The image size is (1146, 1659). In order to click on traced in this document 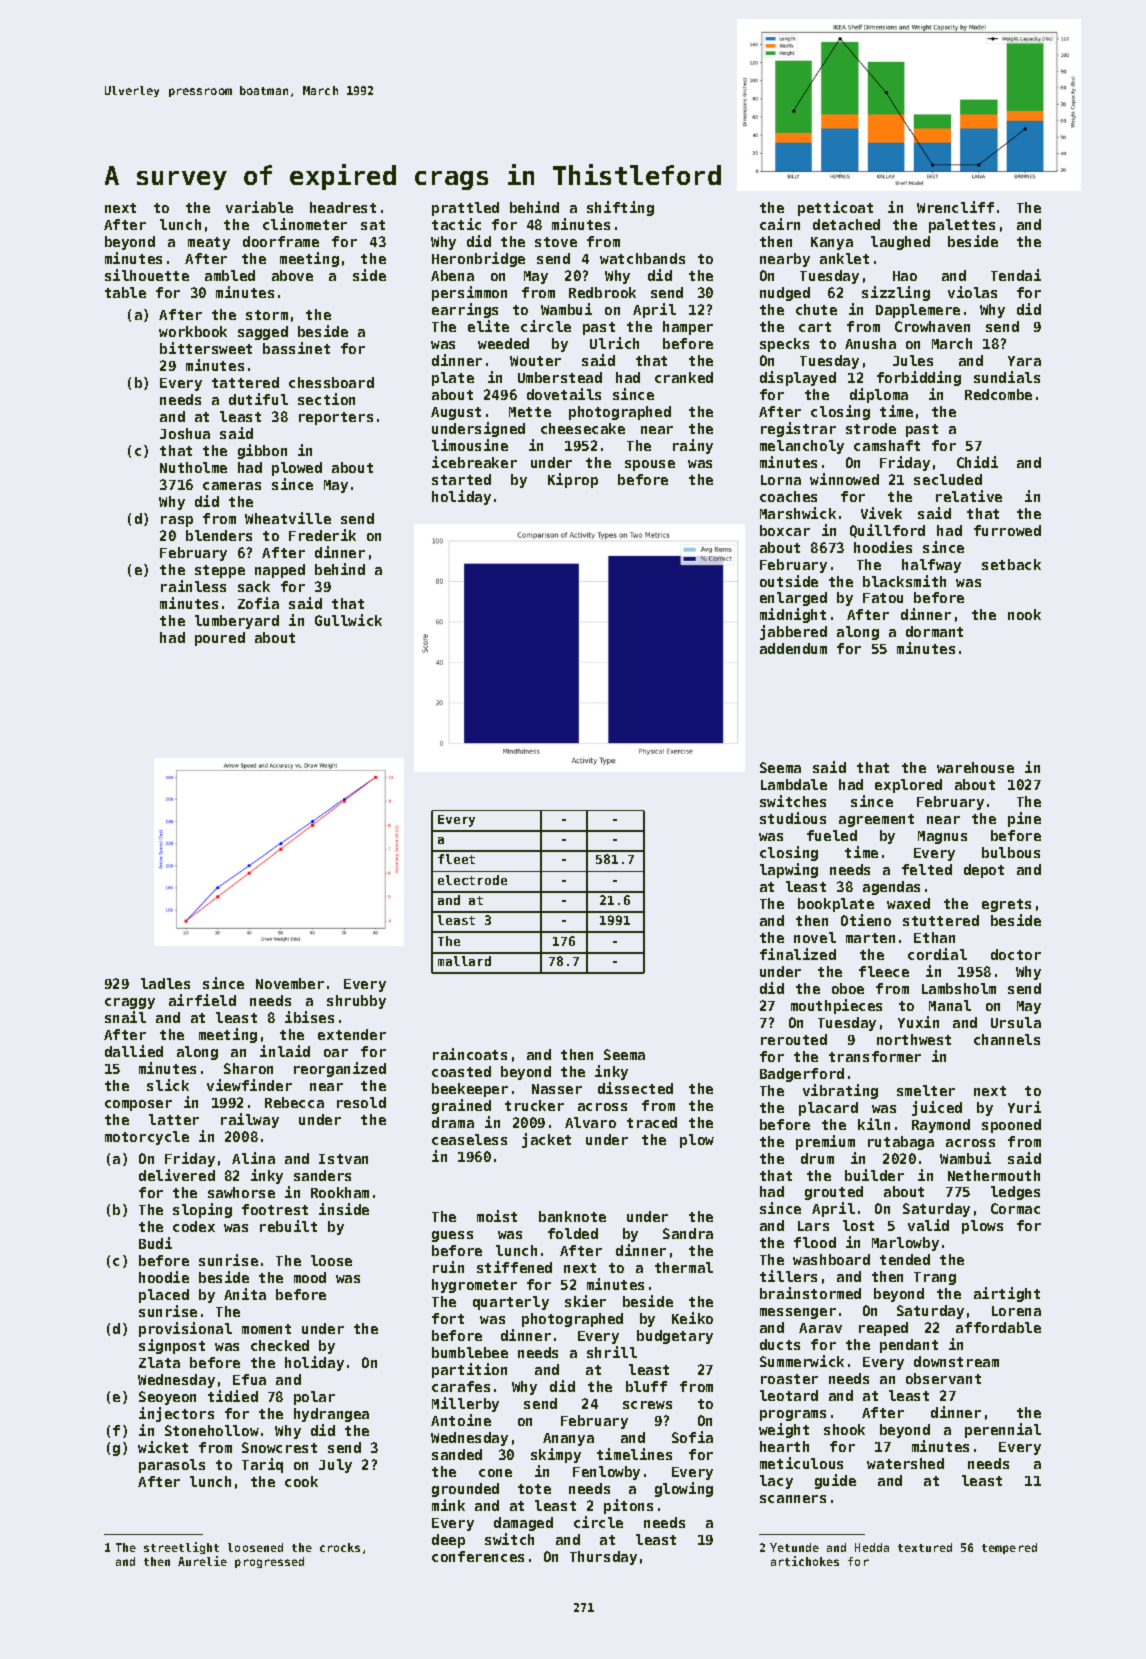, I will do `click(652, 1122)`.
